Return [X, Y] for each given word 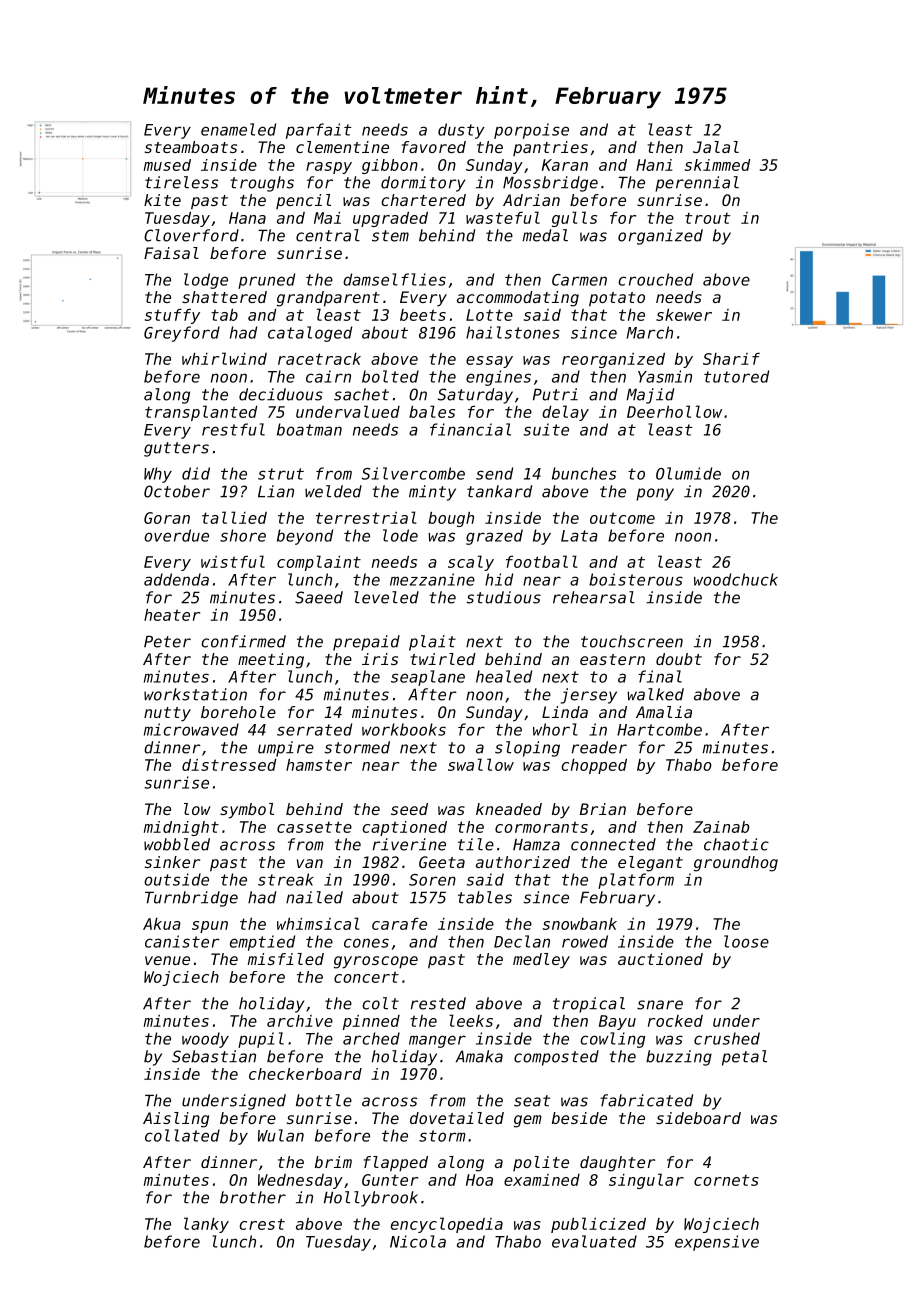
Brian [603, 809]
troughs [262, 184]
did [196, 473]
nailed [314, 897]
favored [434, 147]
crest [262, 1224]
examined [542, 1180]
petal [744, 1058]
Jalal [716, 147]
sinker [172, 862]
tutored [736, 376]
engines [498, 378]
